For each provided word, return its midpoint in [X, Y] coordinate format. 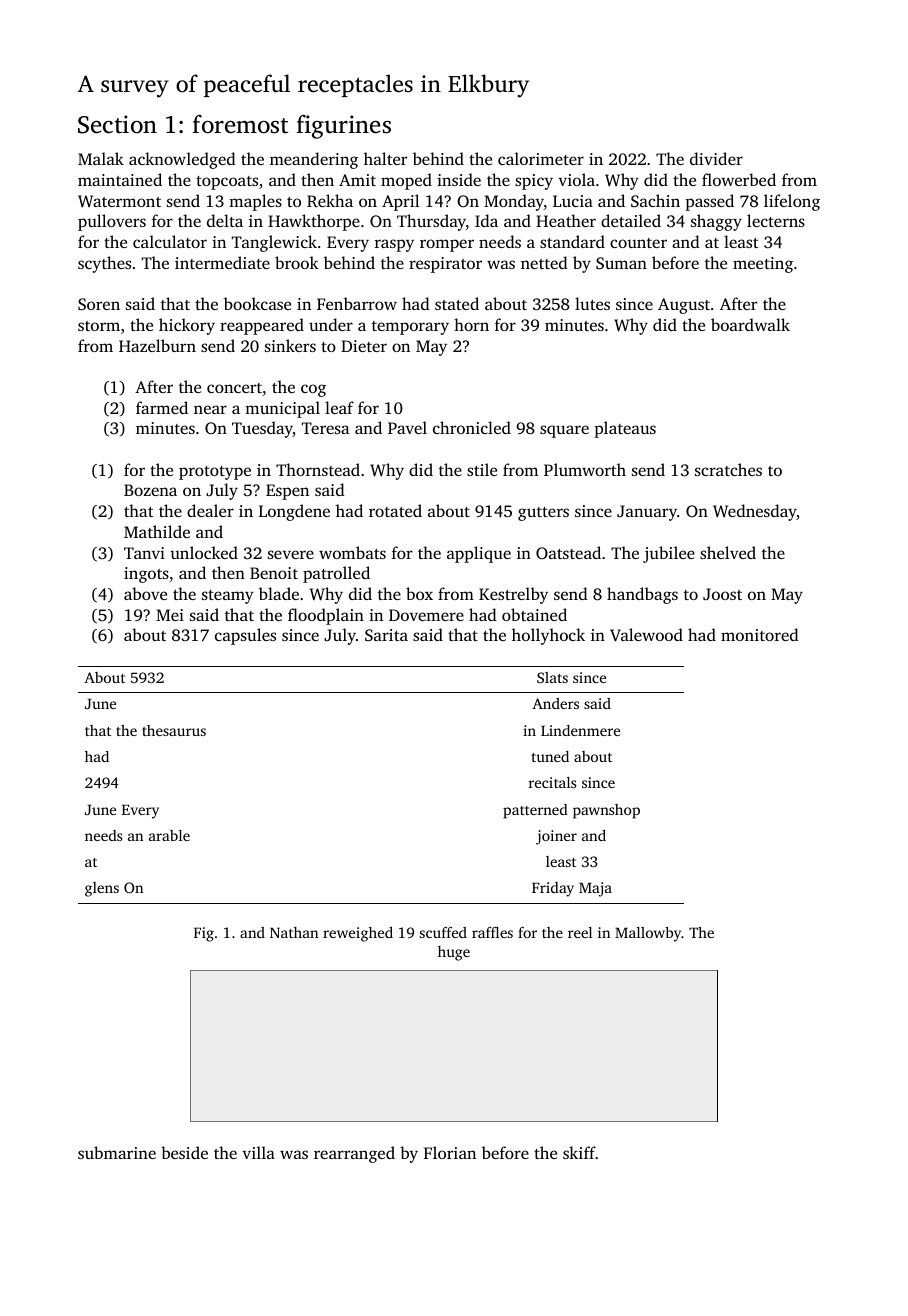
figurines [343, 127]
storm [99, 326]
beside [184, 1152]
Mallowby [648, 934]
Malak [101, 158]
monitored [760, 634]
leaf [339, 407]
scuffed [443, 932]
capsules [245, 636]
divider [716, 158]
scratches [728, 469]
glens [102, 889]
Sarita [386, 635]
